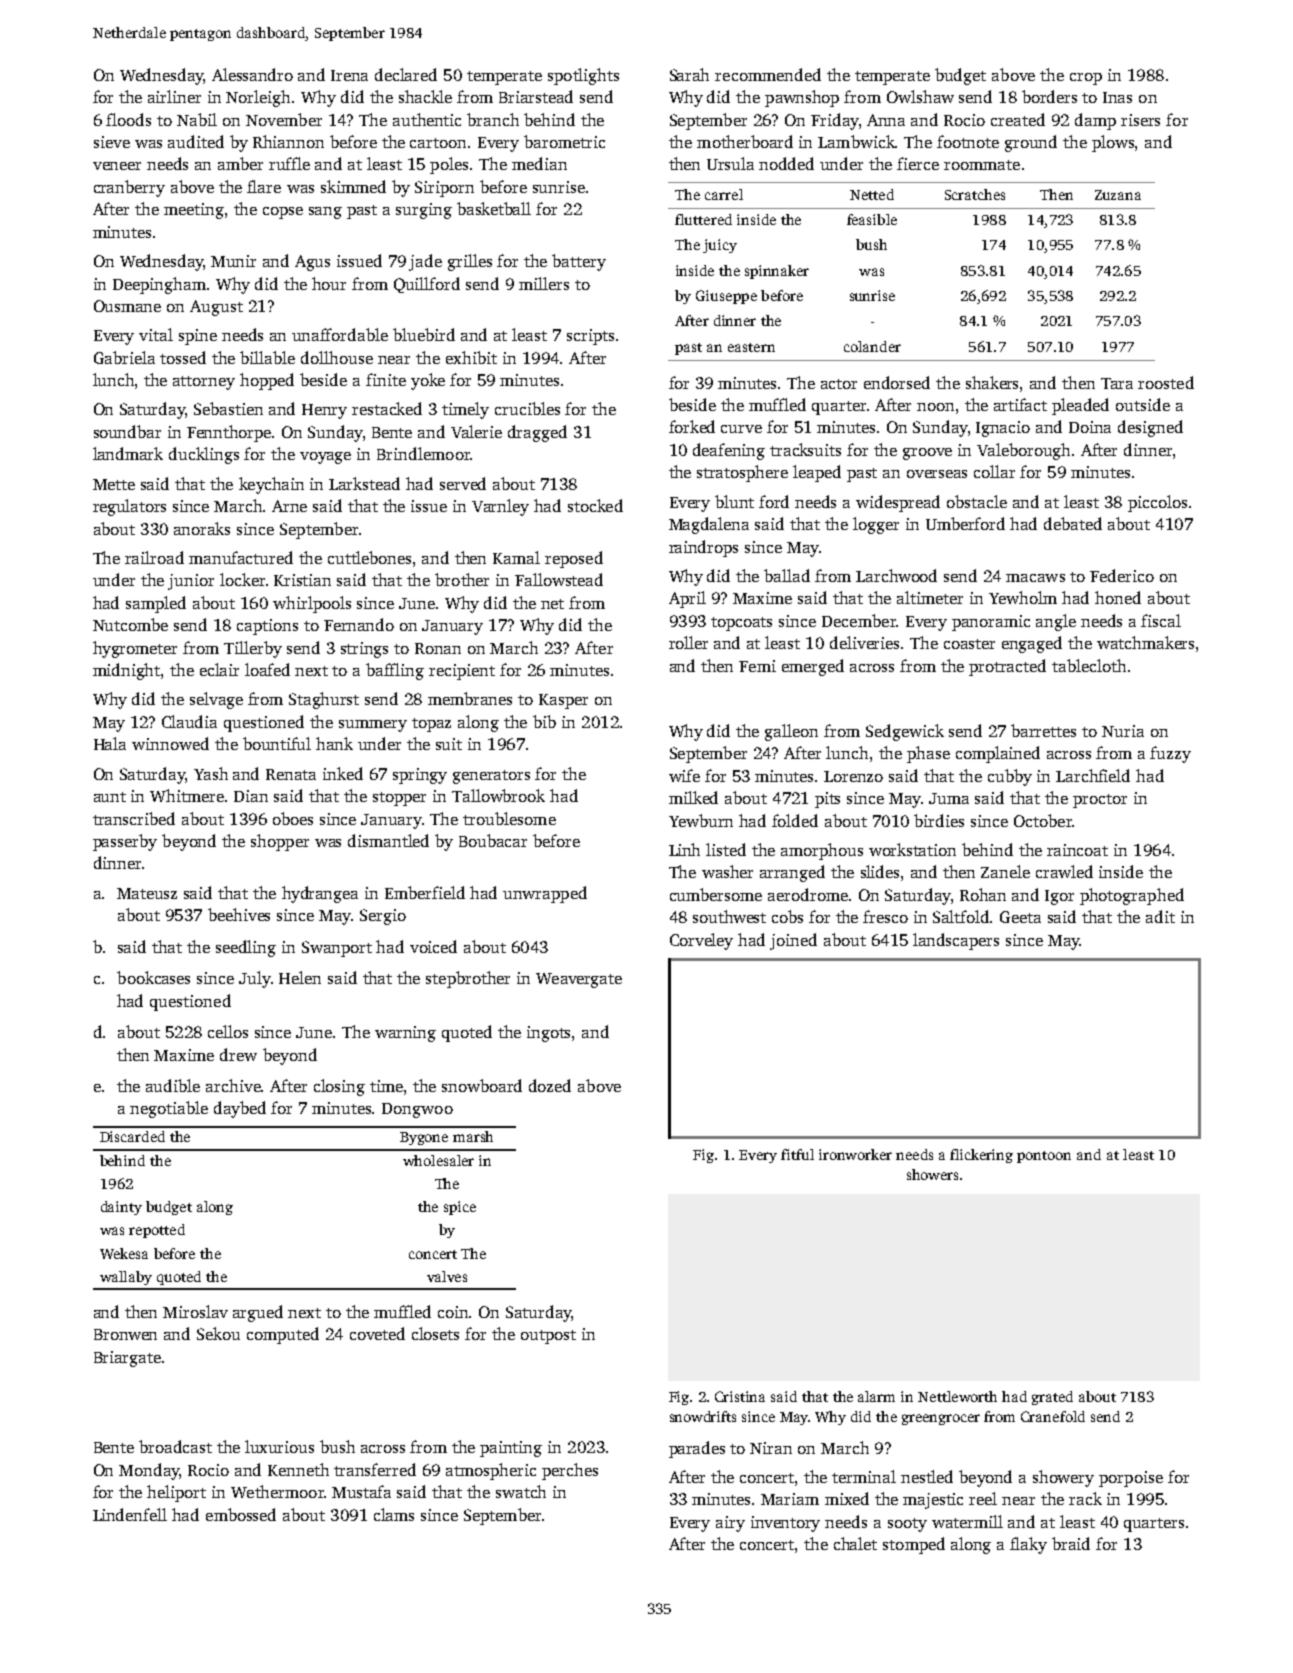  I want to click on braid, so click(1071, 1543).
